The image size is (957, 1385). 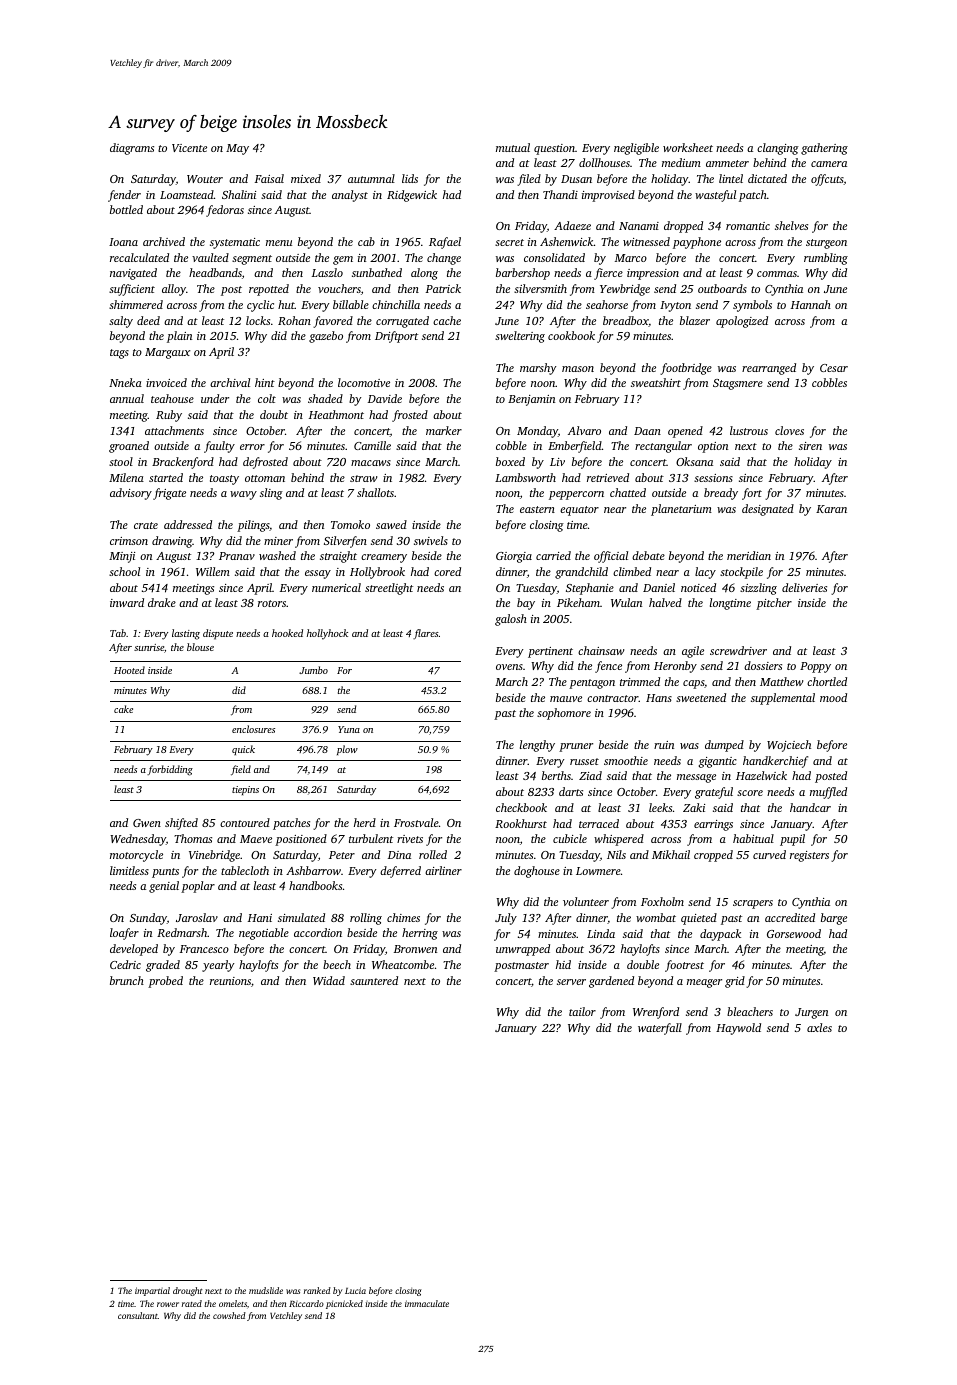 What do you see at coordinates (538, 369) in the screenshot?
I see `marshy` at bounding box center [538, 369].
